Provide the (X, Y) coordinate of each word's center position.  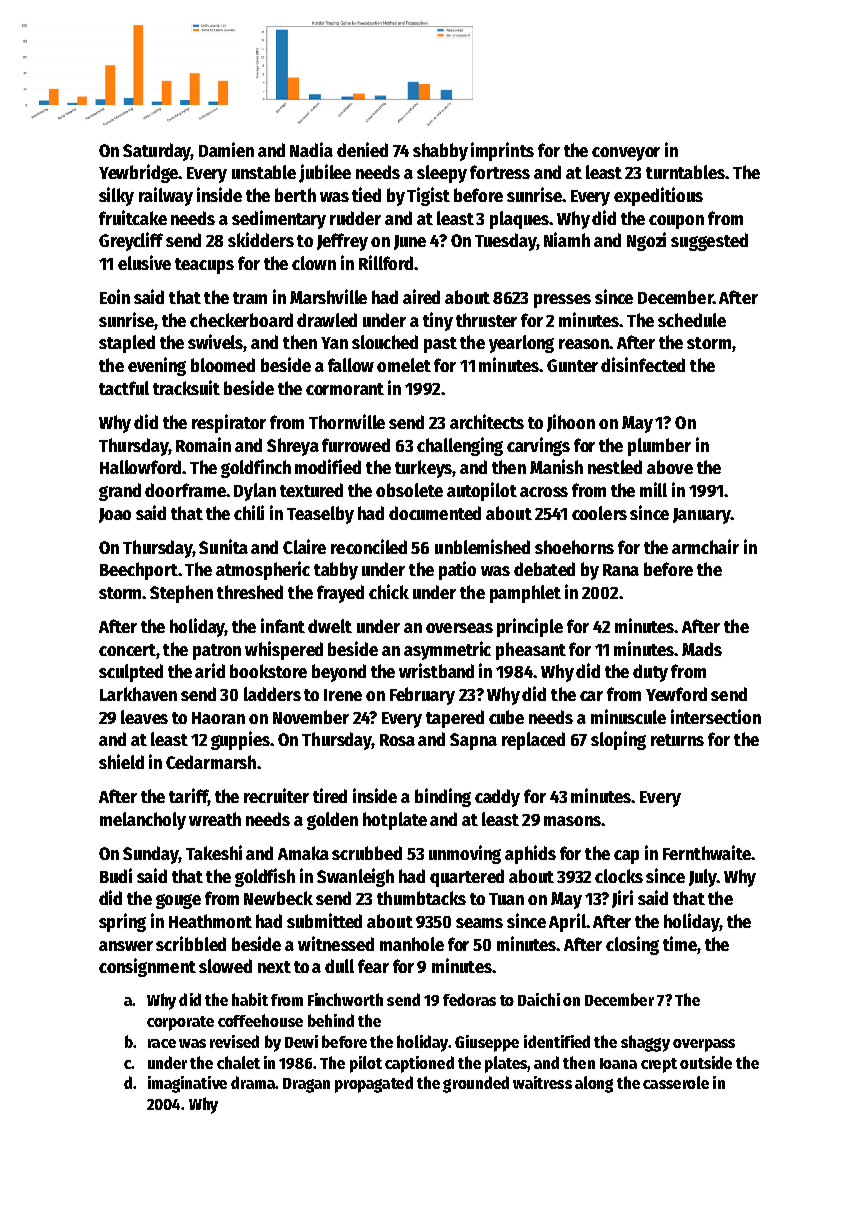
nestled (615, 467)
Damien (226, 149)
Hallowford (140, 467)
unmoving (465, 854)
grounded (476, 1084)
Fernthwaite (707, 852)
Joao (115, 515)
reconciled (369, 546)
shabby (440, 152)
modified (328, 466)
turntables (685, 172)
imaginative (187, 1084)
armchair (705, 546)
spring (122, 922)
